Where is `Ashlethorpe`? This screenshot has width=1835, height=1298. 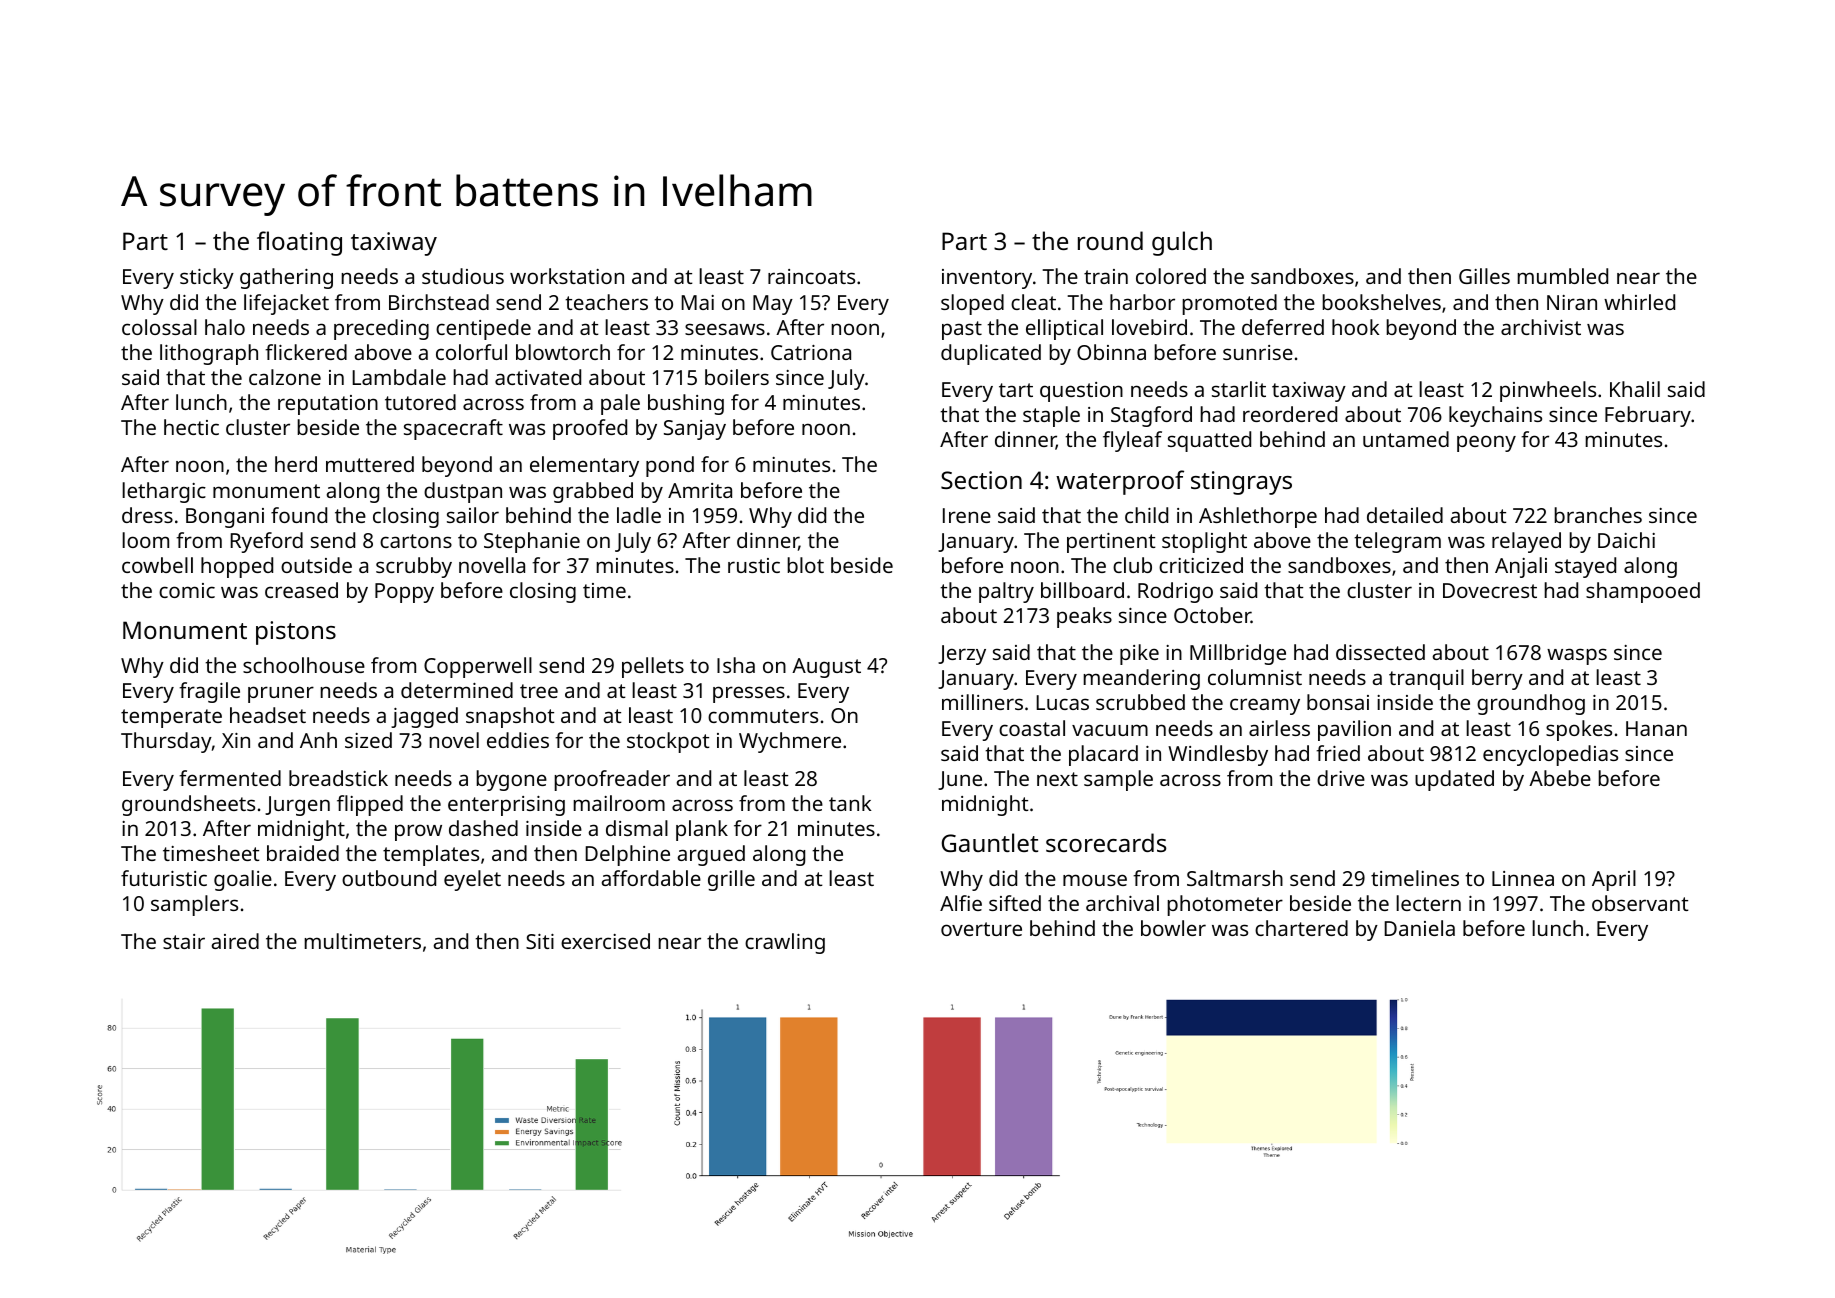 Ashlethorpe is located at coordinates (1258, 517).
